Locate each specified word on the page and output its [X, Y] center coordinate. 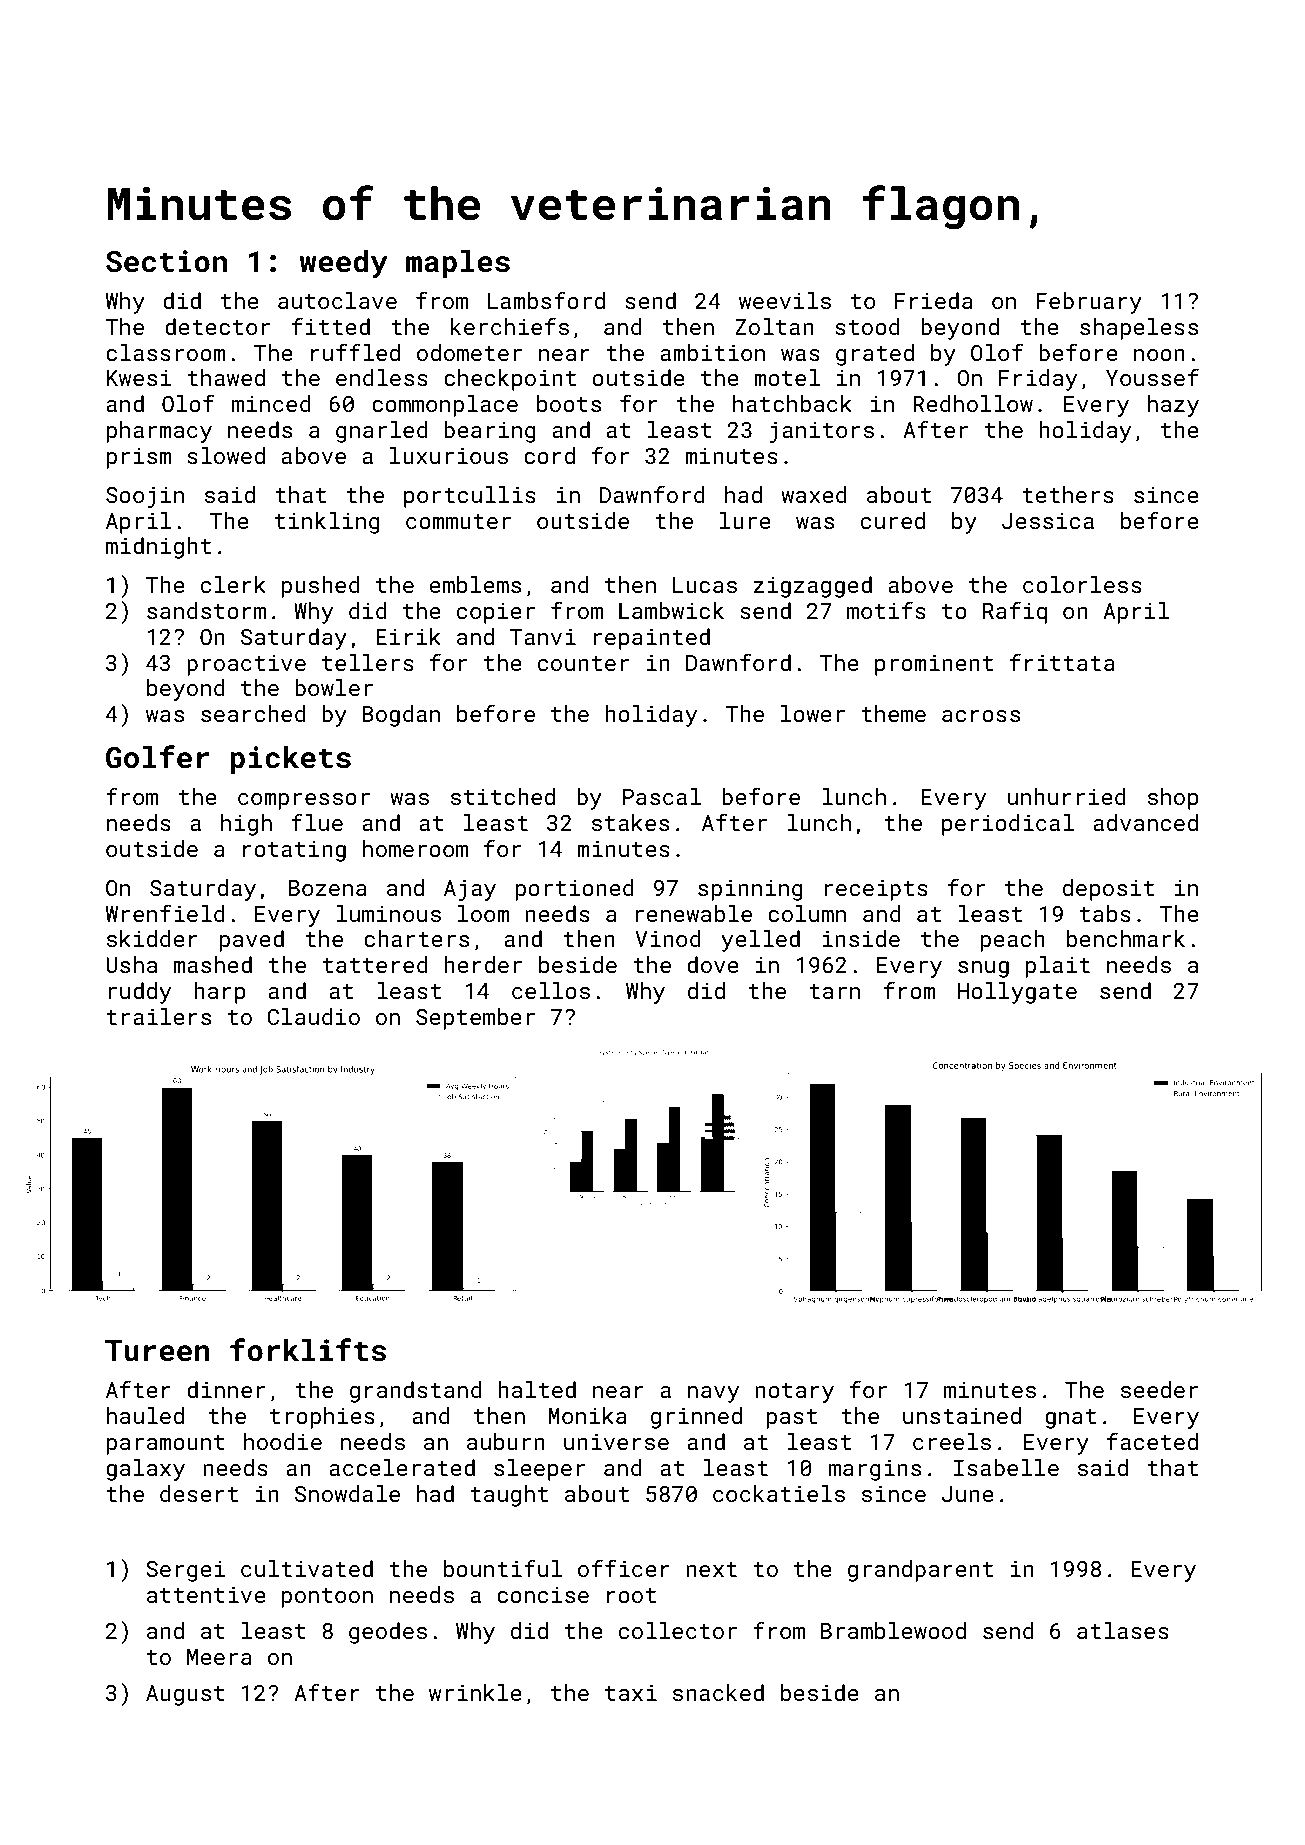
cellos [551, 990]
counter [583, 663]
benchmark [1126, 938]
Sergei [185, 1571]
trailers [158, 1016]
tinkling [327, 523]
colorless [1082, 584]
